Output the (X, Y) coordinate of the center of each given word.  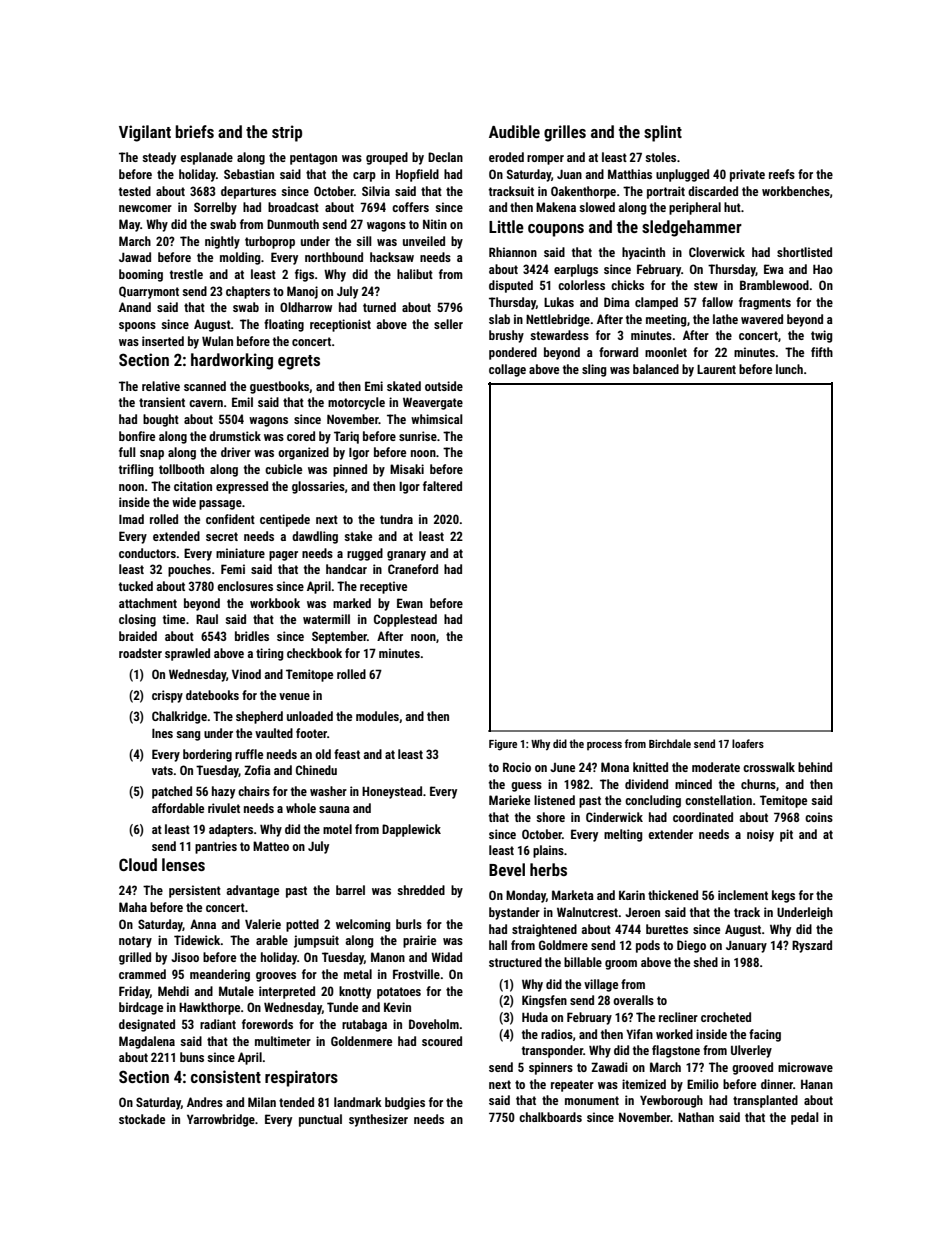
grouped (387, 158)
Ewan (410, 603)
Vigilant (145, 133)
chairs (254, 791)
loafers (748, 743)
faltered (442, 486)
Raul (207, 619)
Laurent (716, 369)
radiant (218, 1024)
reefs (782, 174)
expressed (242, 487)
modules (377, 716)
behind (815, 767)
